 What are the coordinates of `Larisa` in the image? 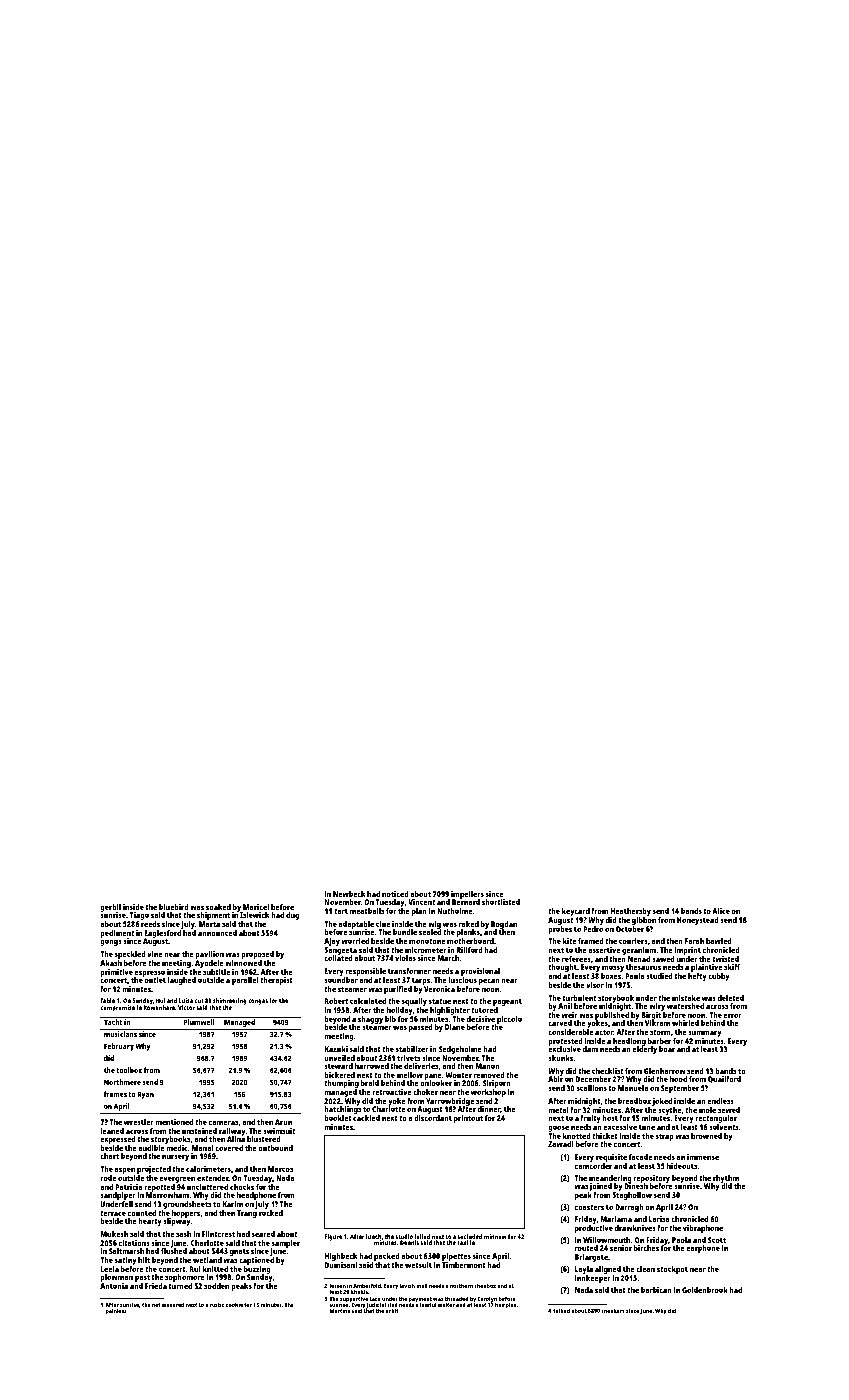 It's located at (659, 1219).
